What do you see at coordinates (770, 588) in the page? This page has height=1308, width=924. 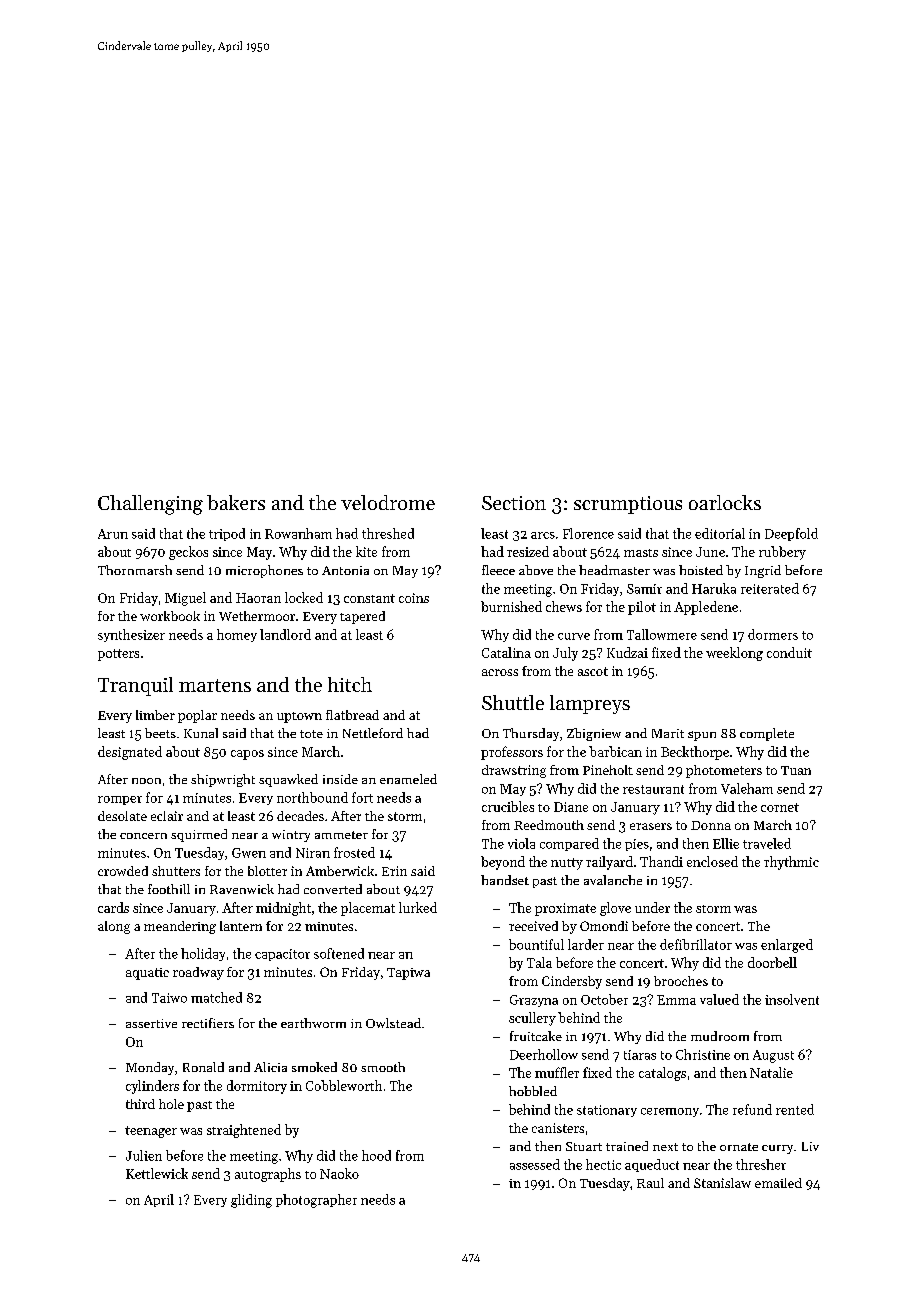 I see `reiterated` at bounding box center [770, 588].
